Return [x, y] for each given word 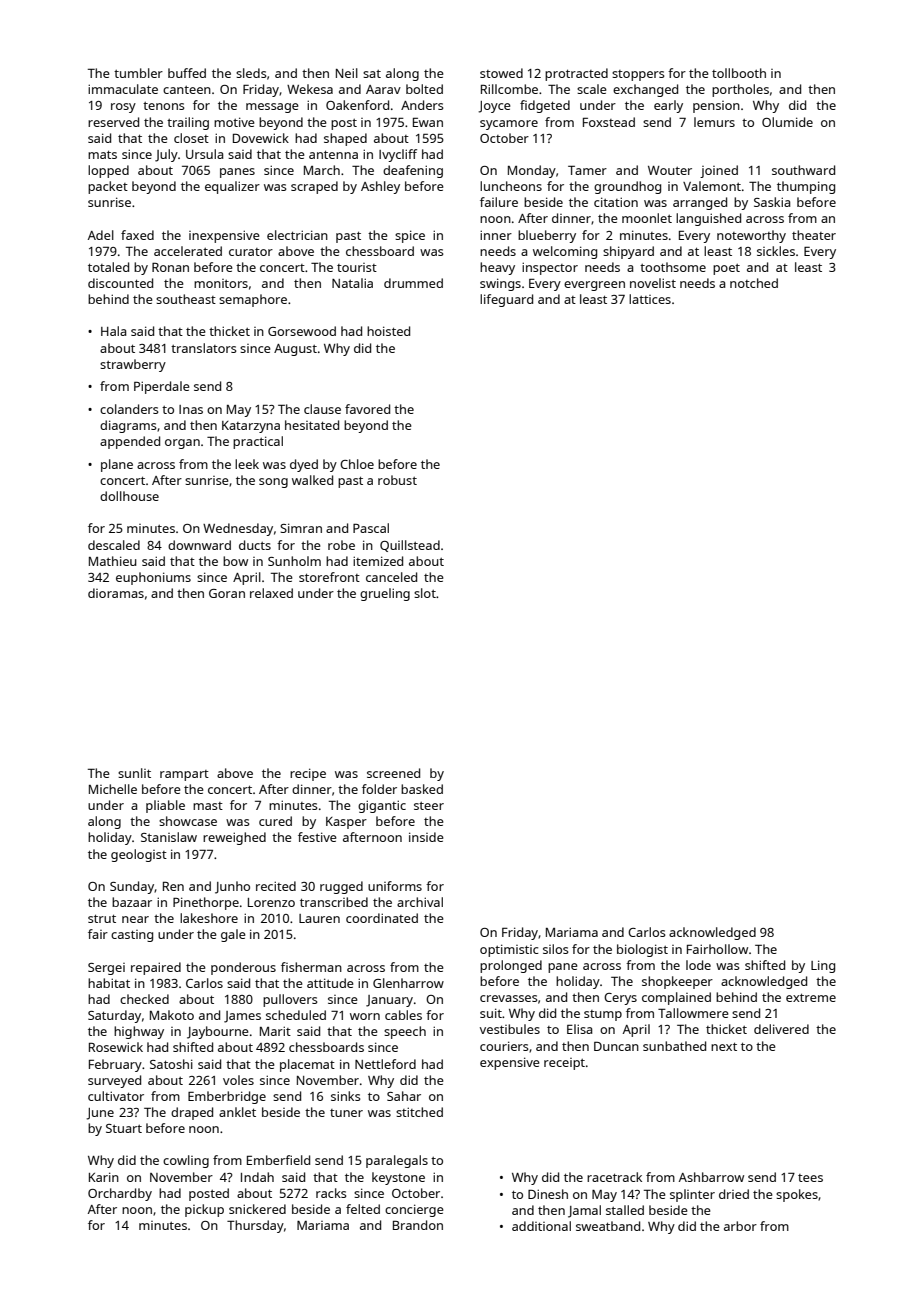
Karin [104, 1177]
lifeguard [506, 300]
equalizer [232, 187]
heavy [497, 268]
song [273, 483]
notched [754, 283]
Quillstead [410, 546]
